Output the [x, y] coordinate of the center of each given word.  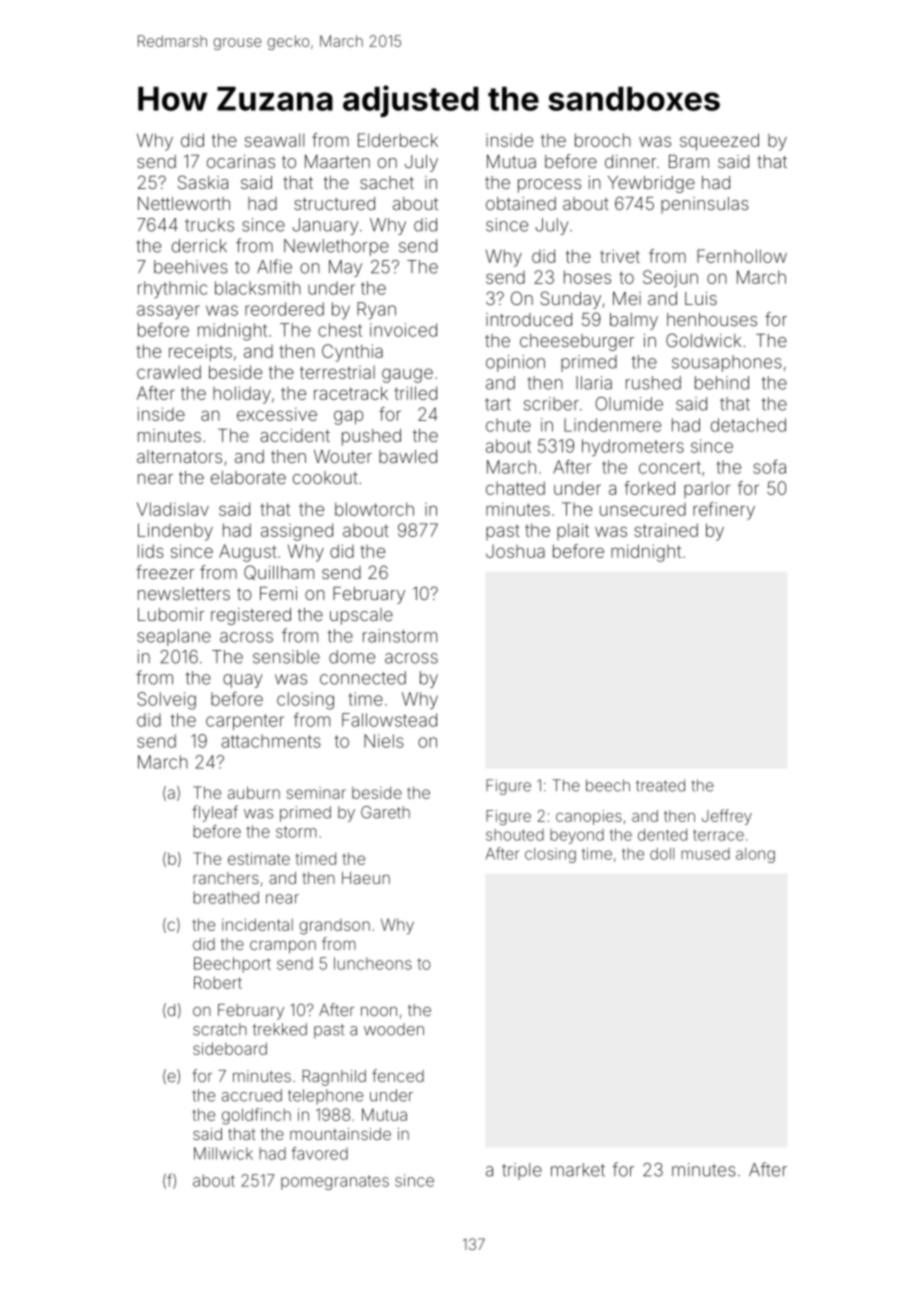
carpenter [245, 722]
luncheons [373, 963]
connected [363, 678]
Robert [218, 982]
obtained [521, 203]
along [755, 855]
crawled [169, 372]
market [578, 1170]
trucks [209, 225]
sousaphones [727, 363]
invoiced [403, 330]
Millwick [223, 1153]
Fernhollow [742, 256]
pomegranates [335, 1182]
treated [660, 785]
